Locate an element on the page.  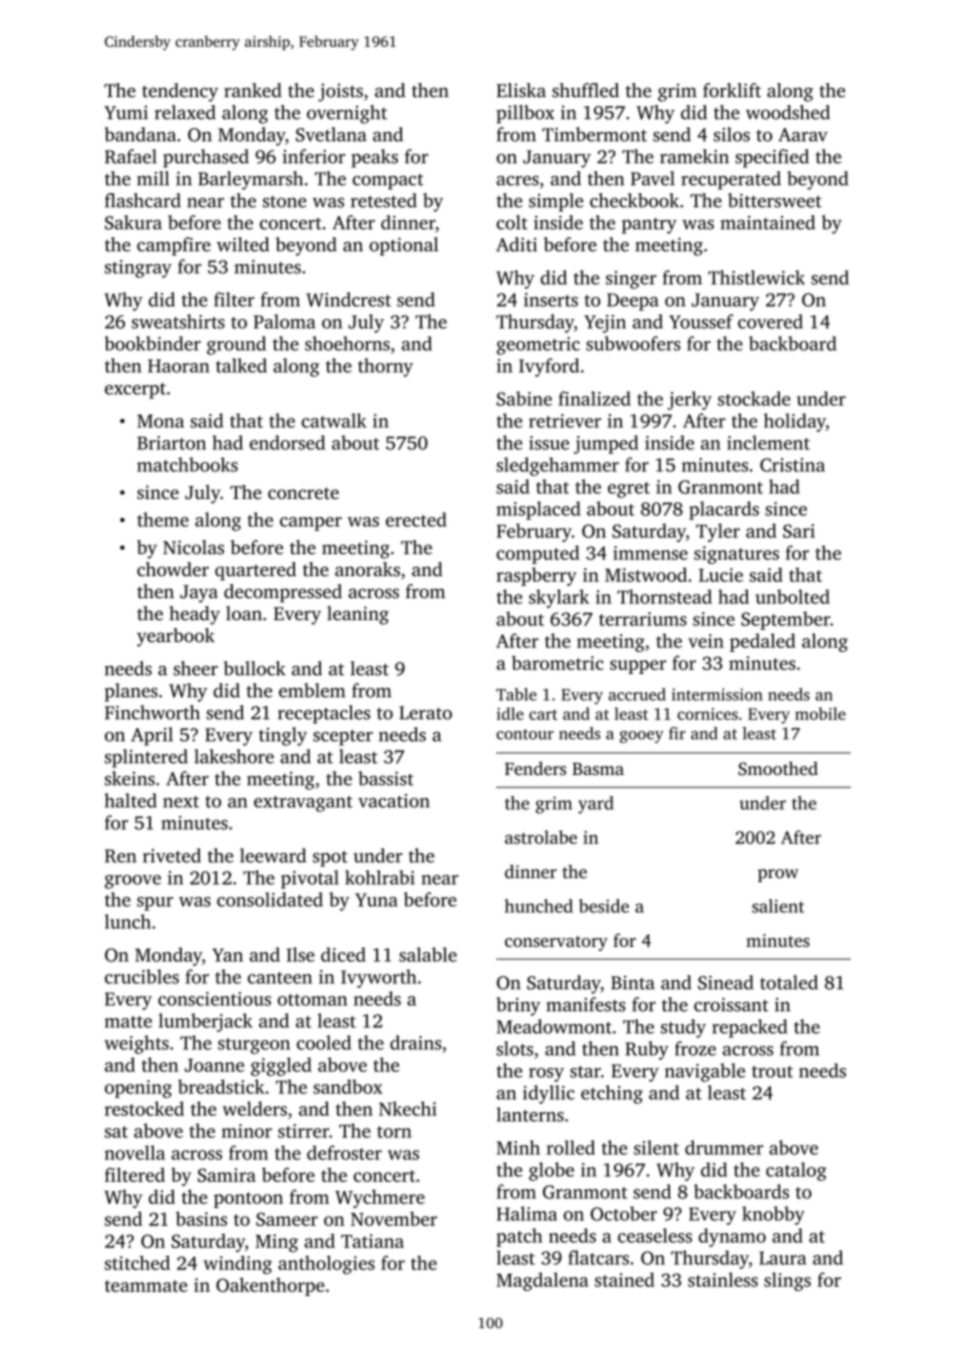
Binta is located at coordinates (633, 983).
